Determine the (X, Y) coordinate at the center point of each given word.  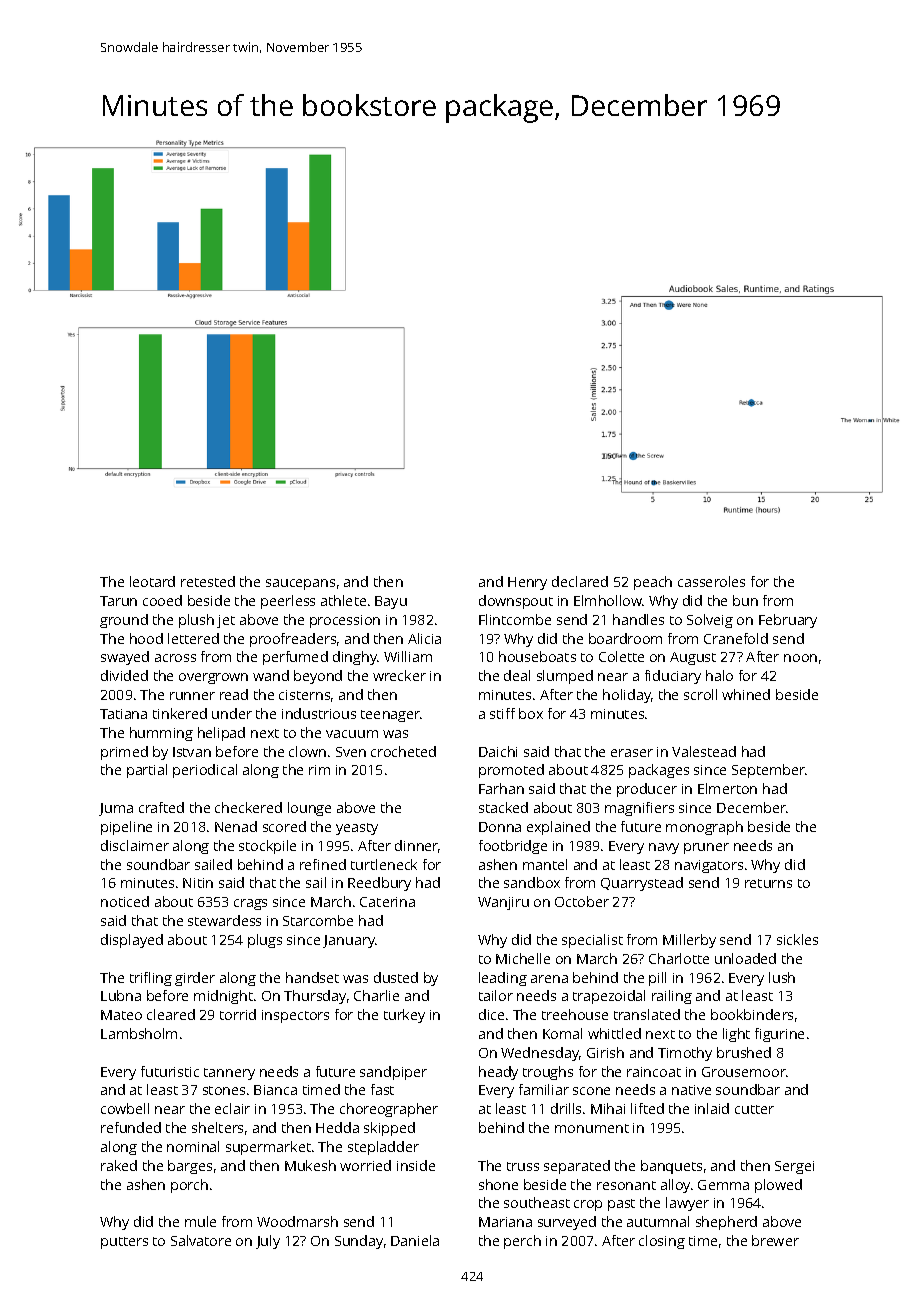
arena (549, 979)
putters (124, 1243)
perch (522, 1242)
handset (312, 977)
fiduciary (673, 677)
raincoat (654, 1072)
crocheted (403, 751)
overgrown (213, 678)
